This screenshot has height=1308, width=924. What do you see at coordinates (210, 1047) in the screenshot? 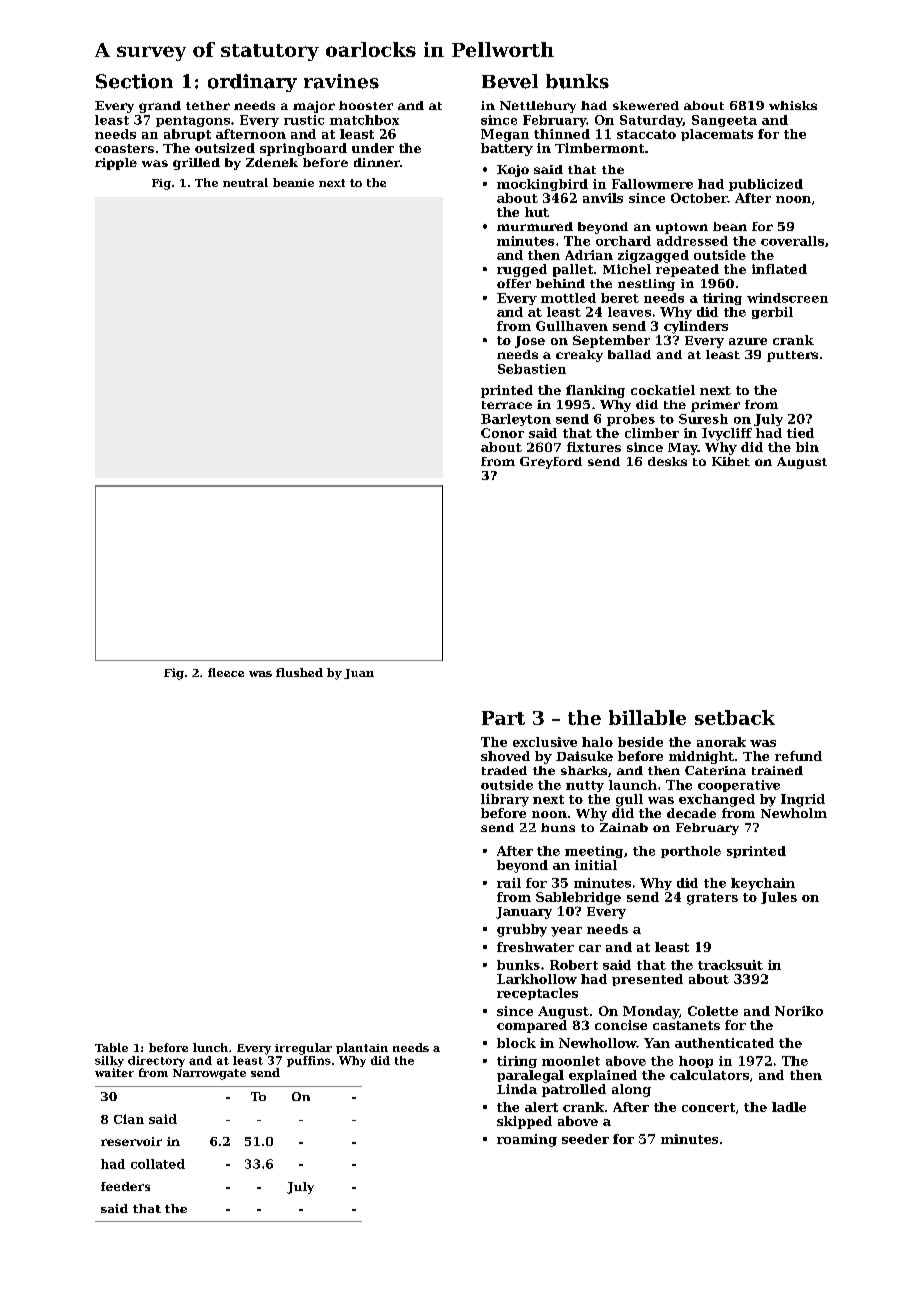
I see `lunch` at bounding box center [210, 1047].
